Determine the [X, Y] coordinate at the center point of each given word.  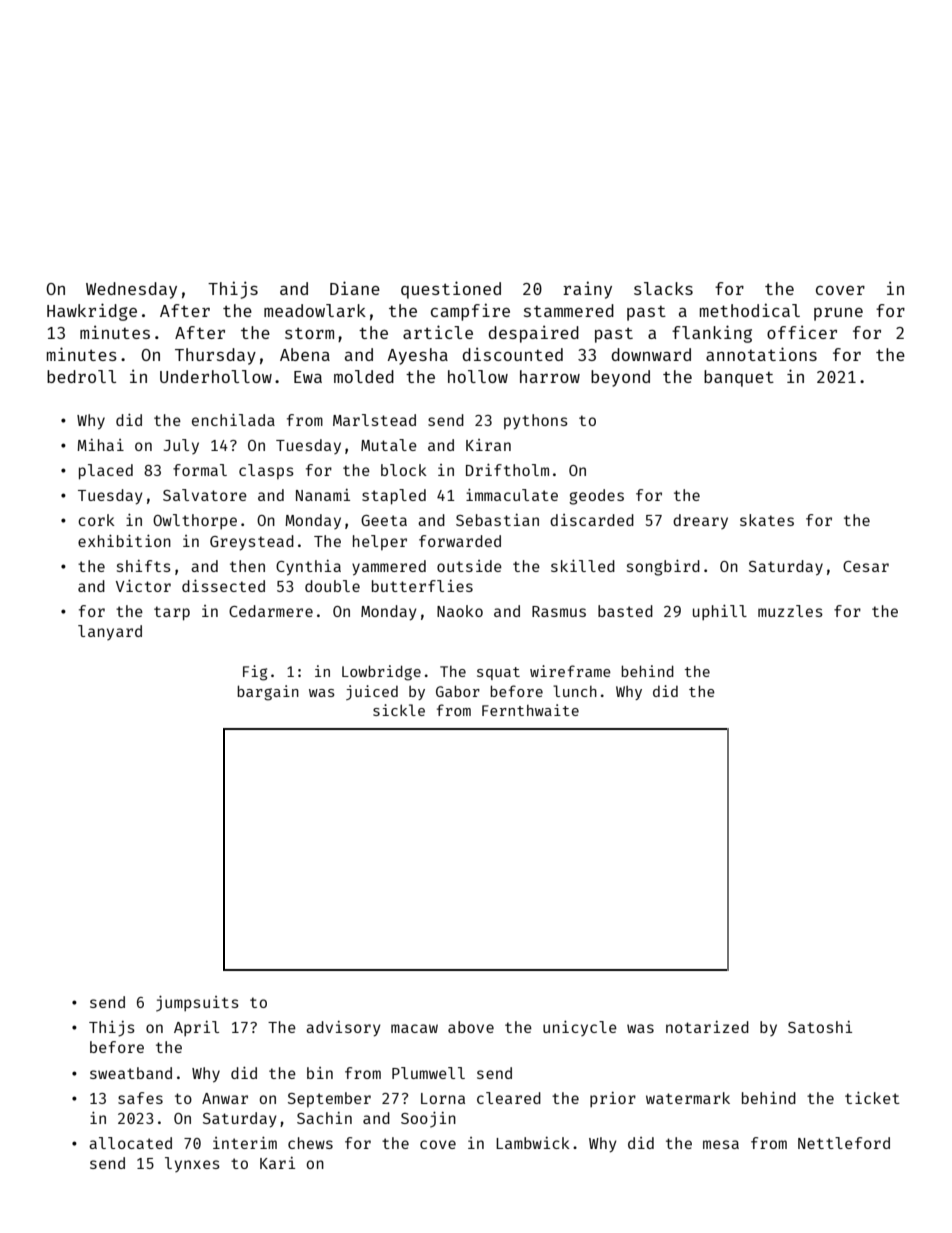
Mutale [389, 445]
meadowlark [315, 310]
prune [838, 314]
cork [96, 520]
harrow [550, 376]
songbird [663, 568]
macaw [414, 1028]
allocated [130, 1143]
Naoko [460, 611]
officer [802, 332]
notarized [707, 1027]
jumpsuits [197, 1004]
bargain [268, 693]
